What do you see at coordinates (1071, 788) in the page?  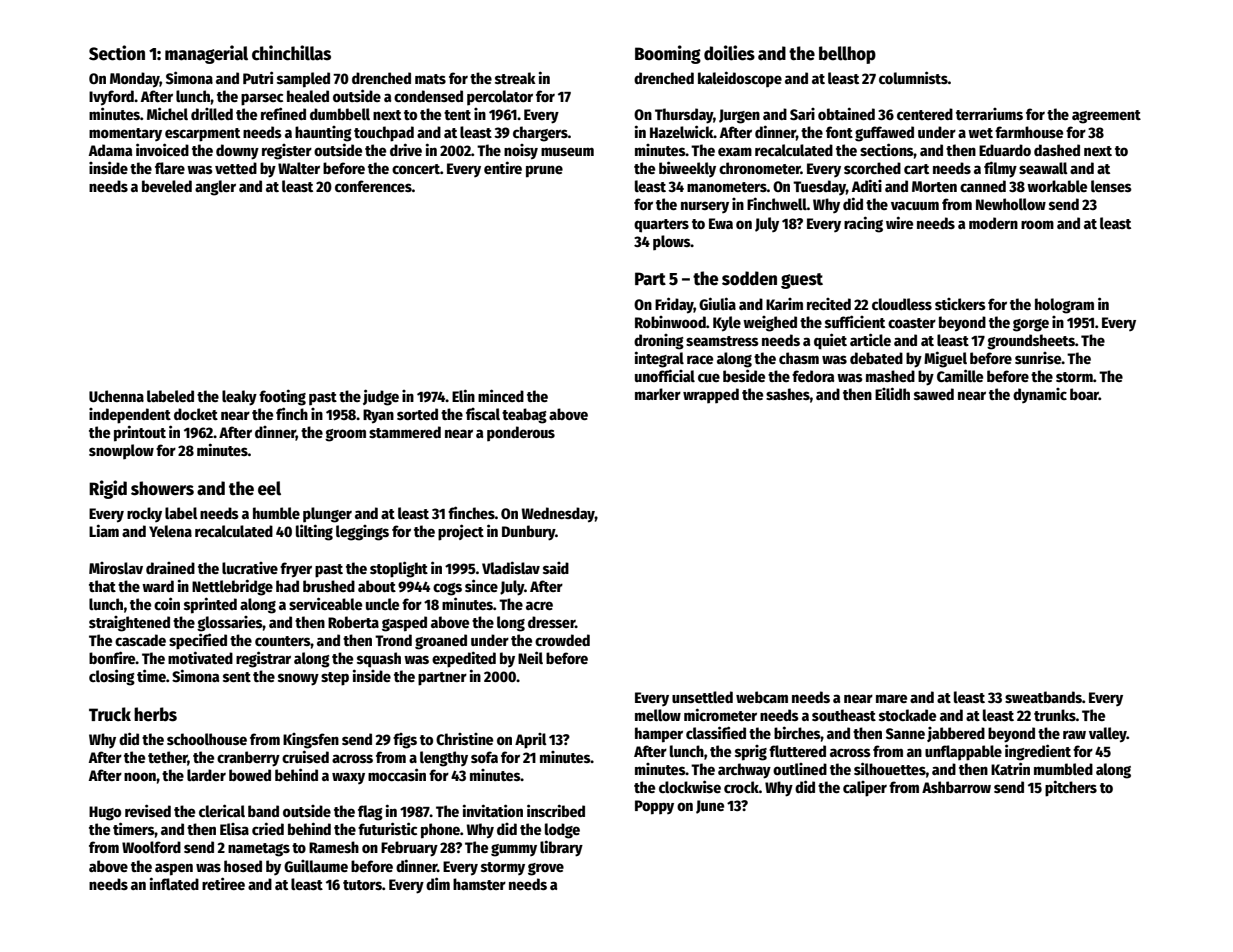 I see `pitchers` at bounding box center [1071, 788].
